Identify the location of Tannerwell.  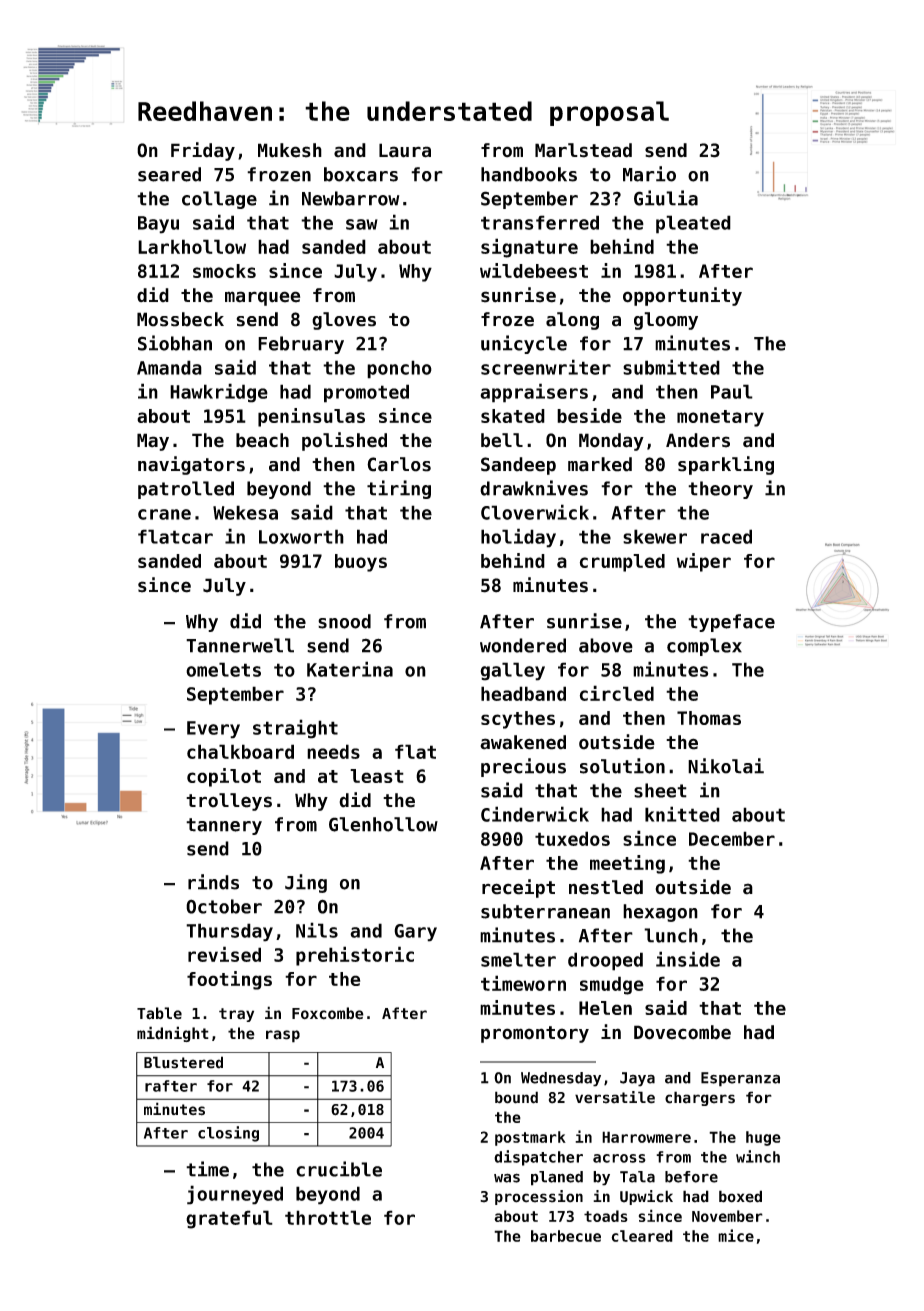
(240, 645).
